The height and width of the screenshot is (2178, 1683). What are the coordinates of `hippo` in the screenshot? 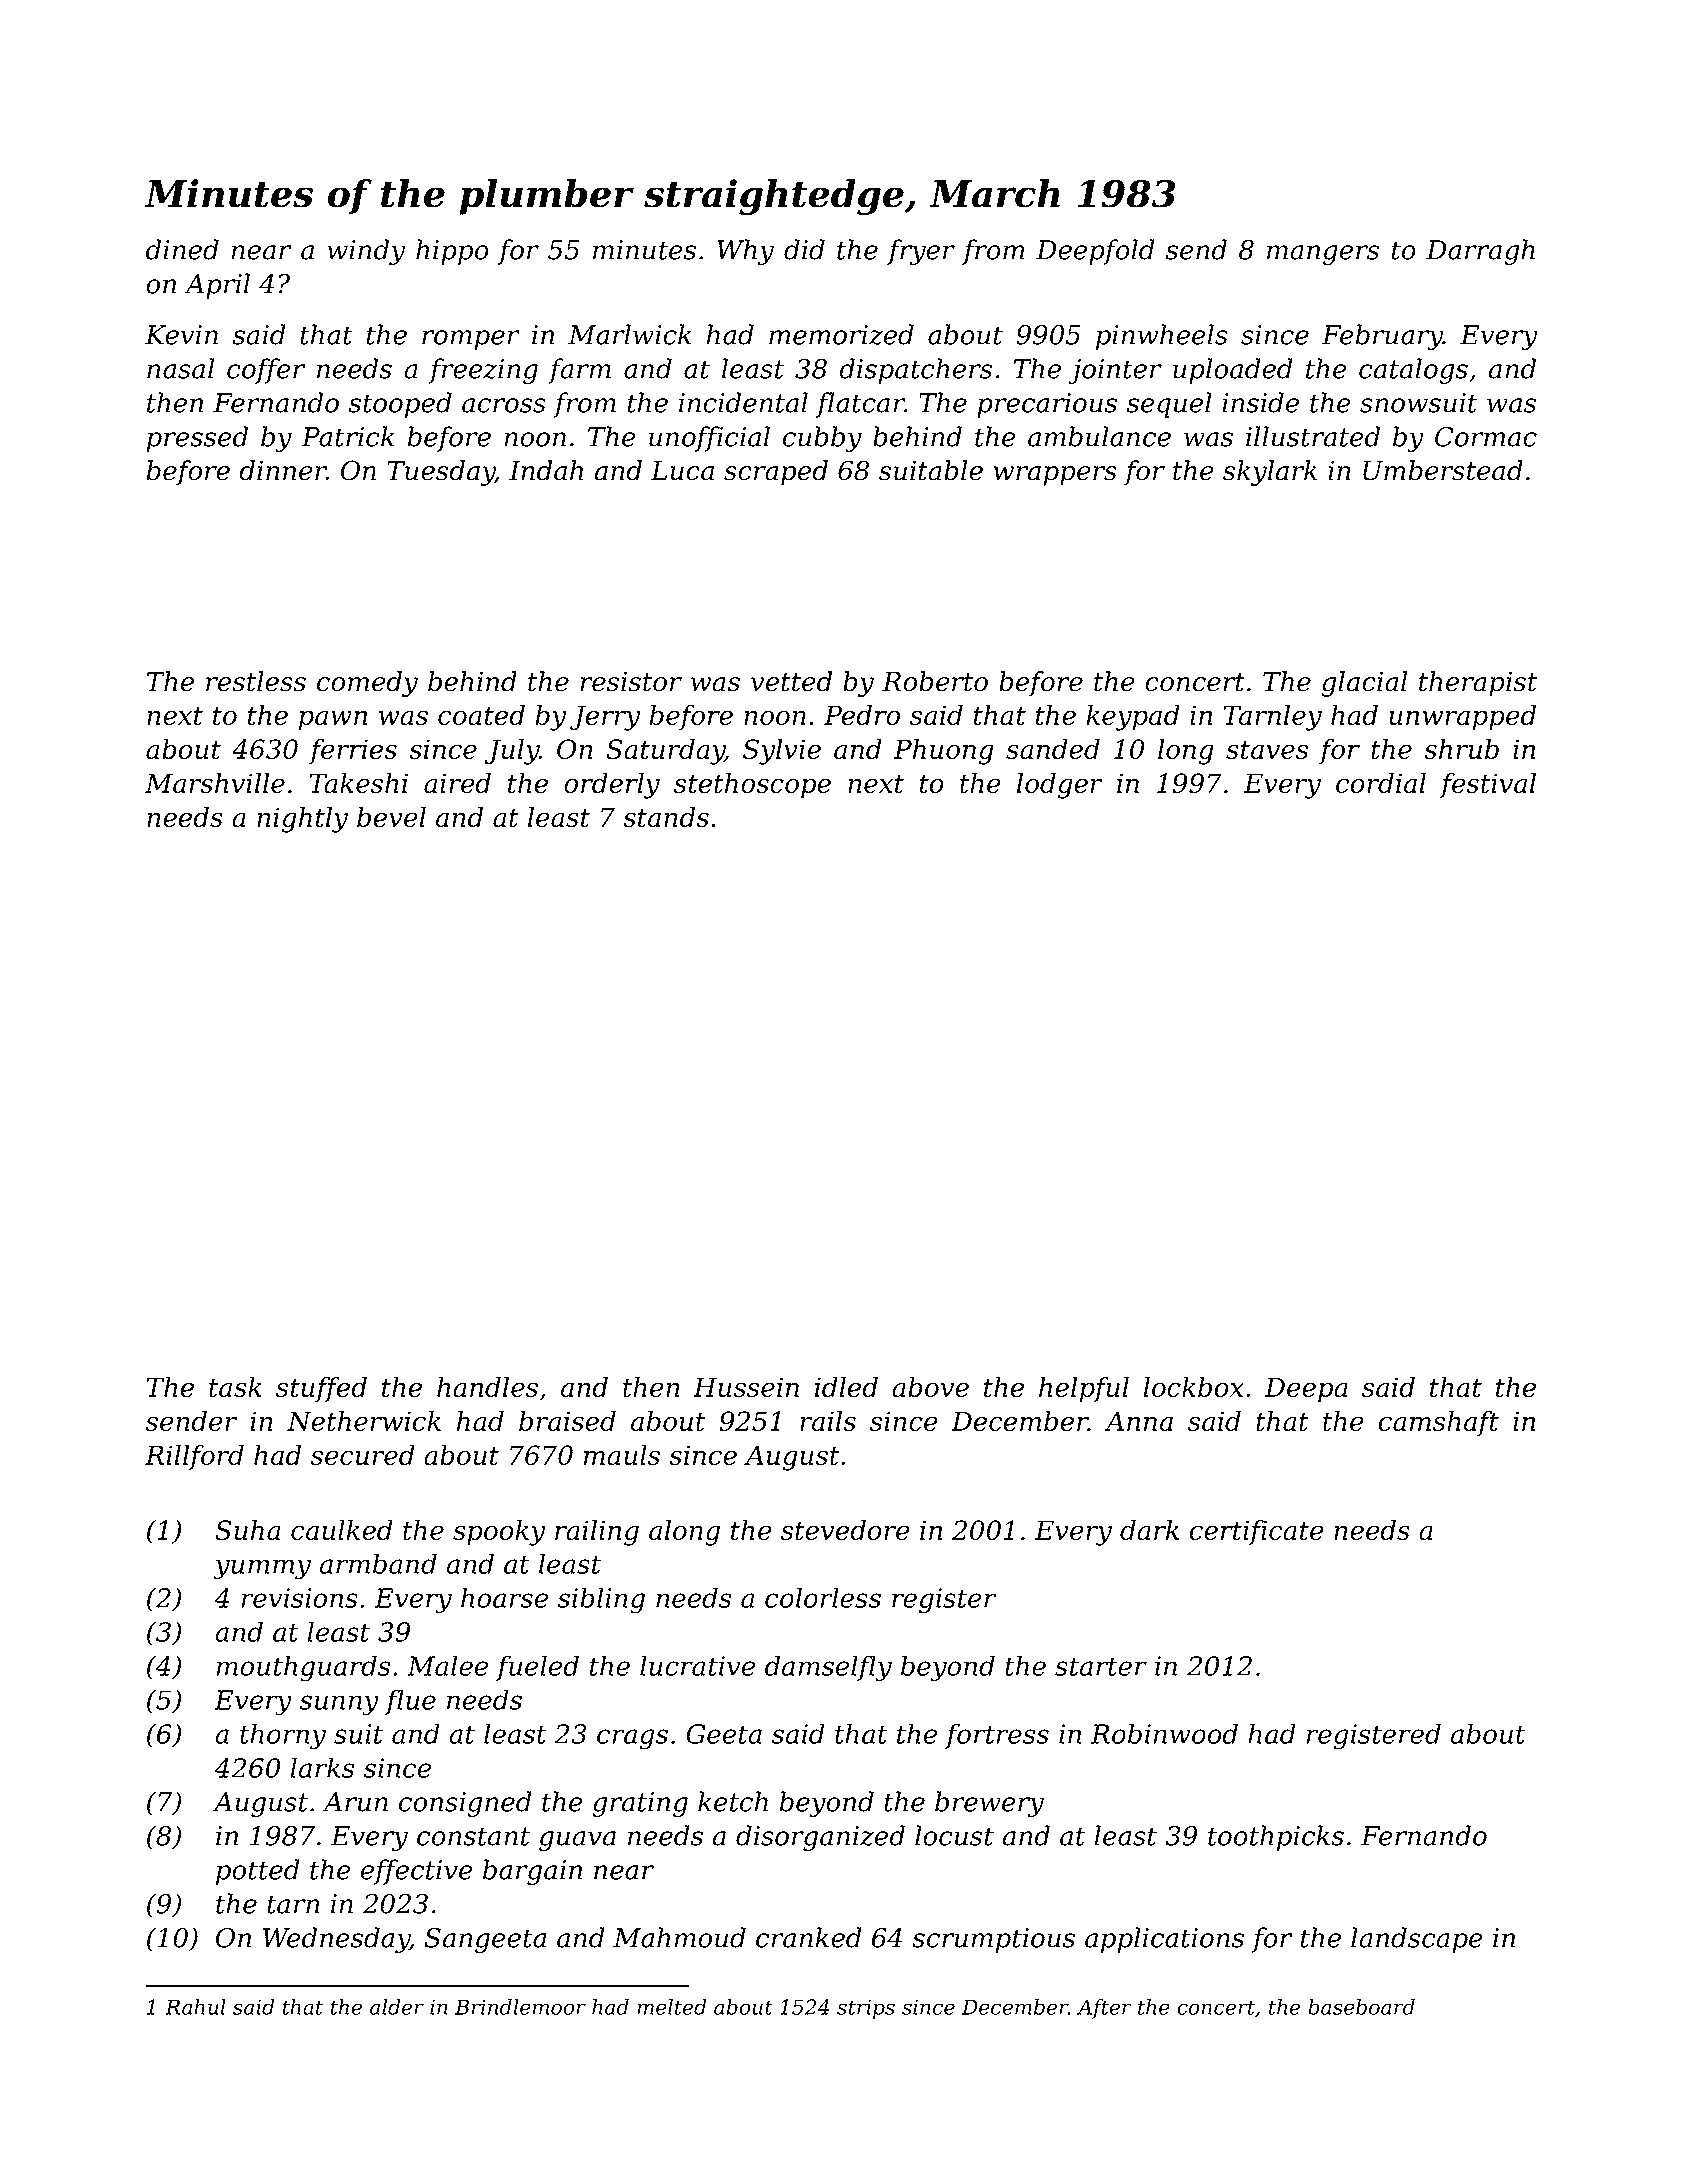 It's located at (452, 252).
